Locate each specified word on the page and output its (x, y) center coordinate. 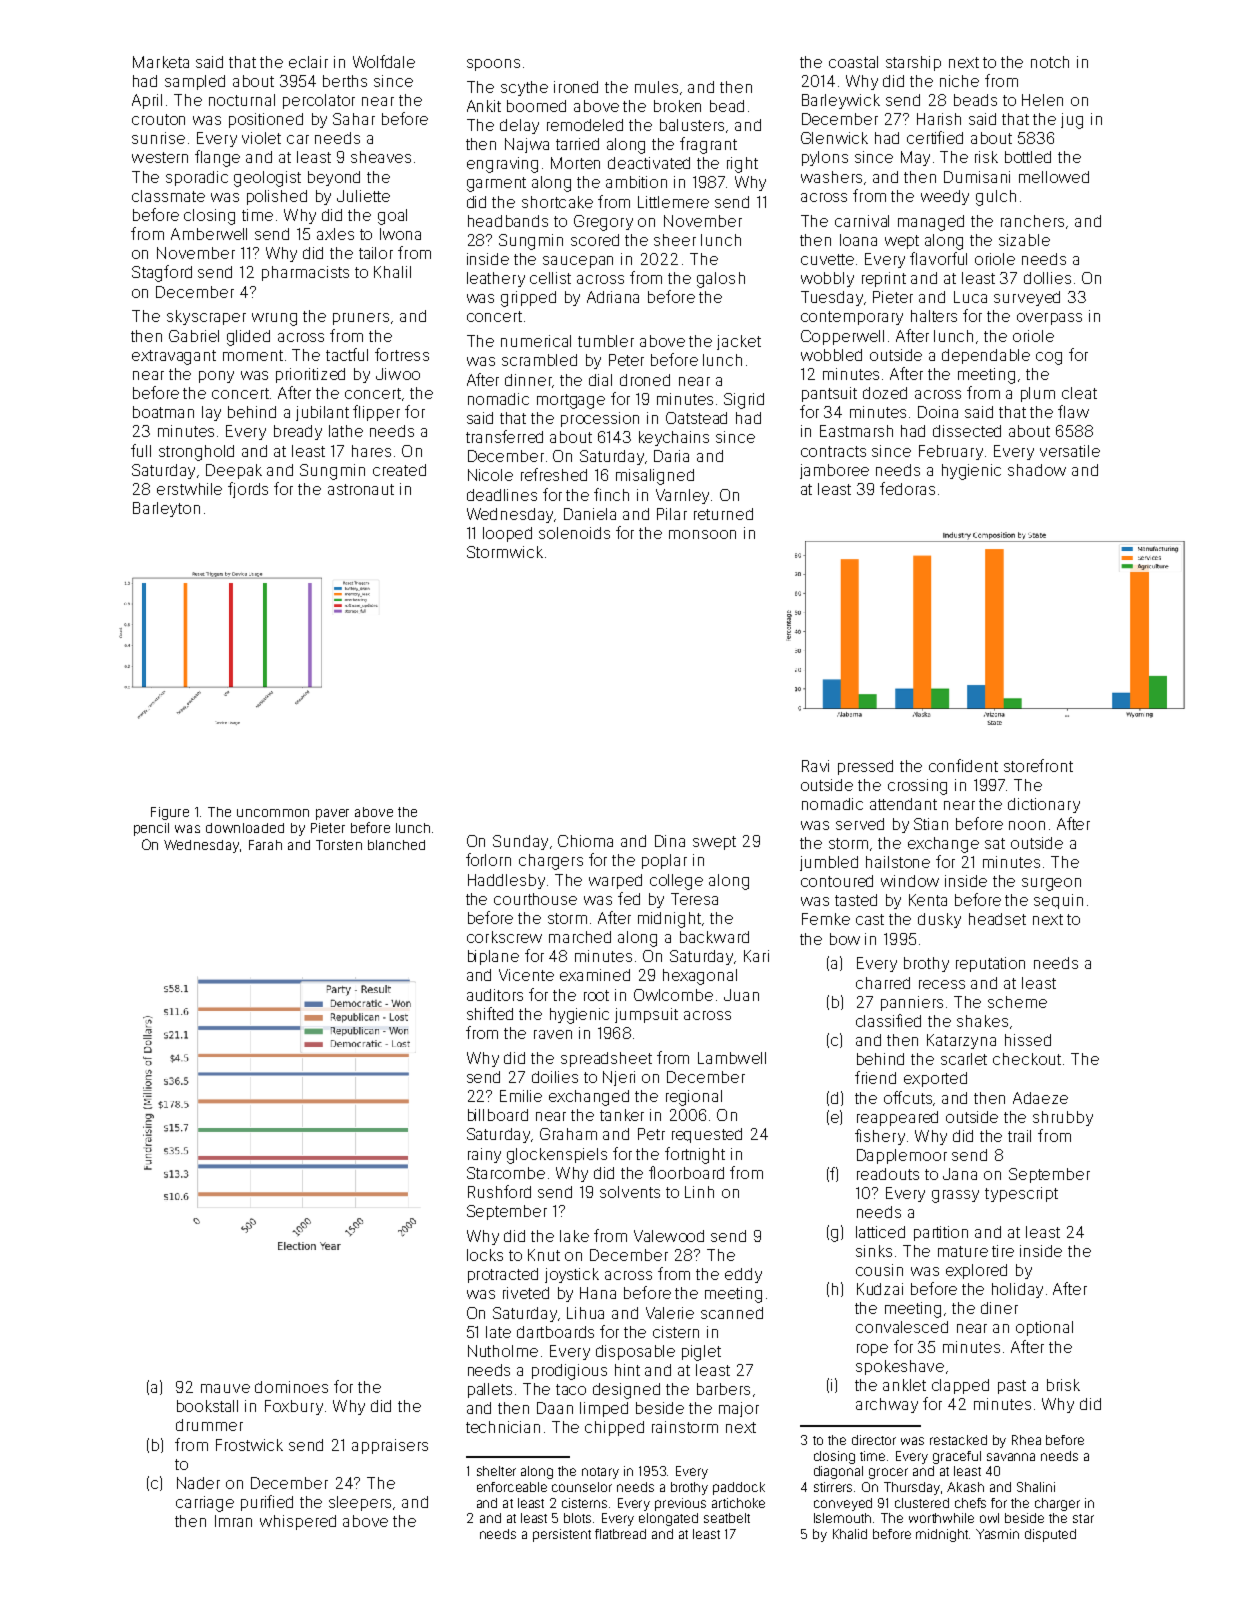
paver (332, 814)
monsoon (702, 534)
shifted (490, 1013)
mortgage (571, 401)
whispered (298, 1522)
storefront (1038, 765)
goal (392, 217)
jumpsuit (646, 1015)
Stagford (162, 273)
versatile (1070, 451)
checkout (1027, 1059)
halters (934, 316)
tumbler (606, 341)
